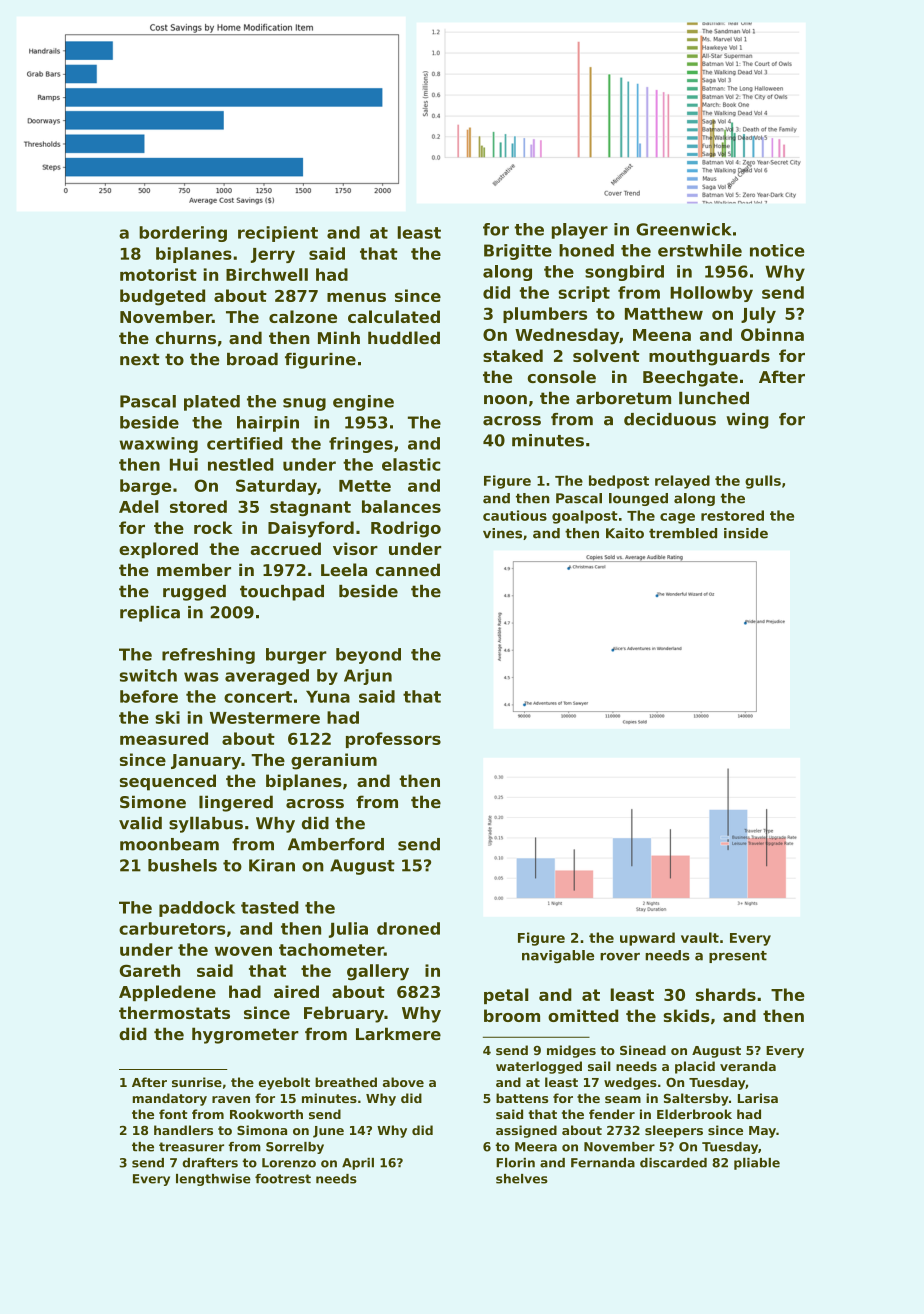 The image size is (924, 1314). What do you see at coordinates (336, 844) in the screenshot?
I see `Amberford` at bounding box center [336, 844].
